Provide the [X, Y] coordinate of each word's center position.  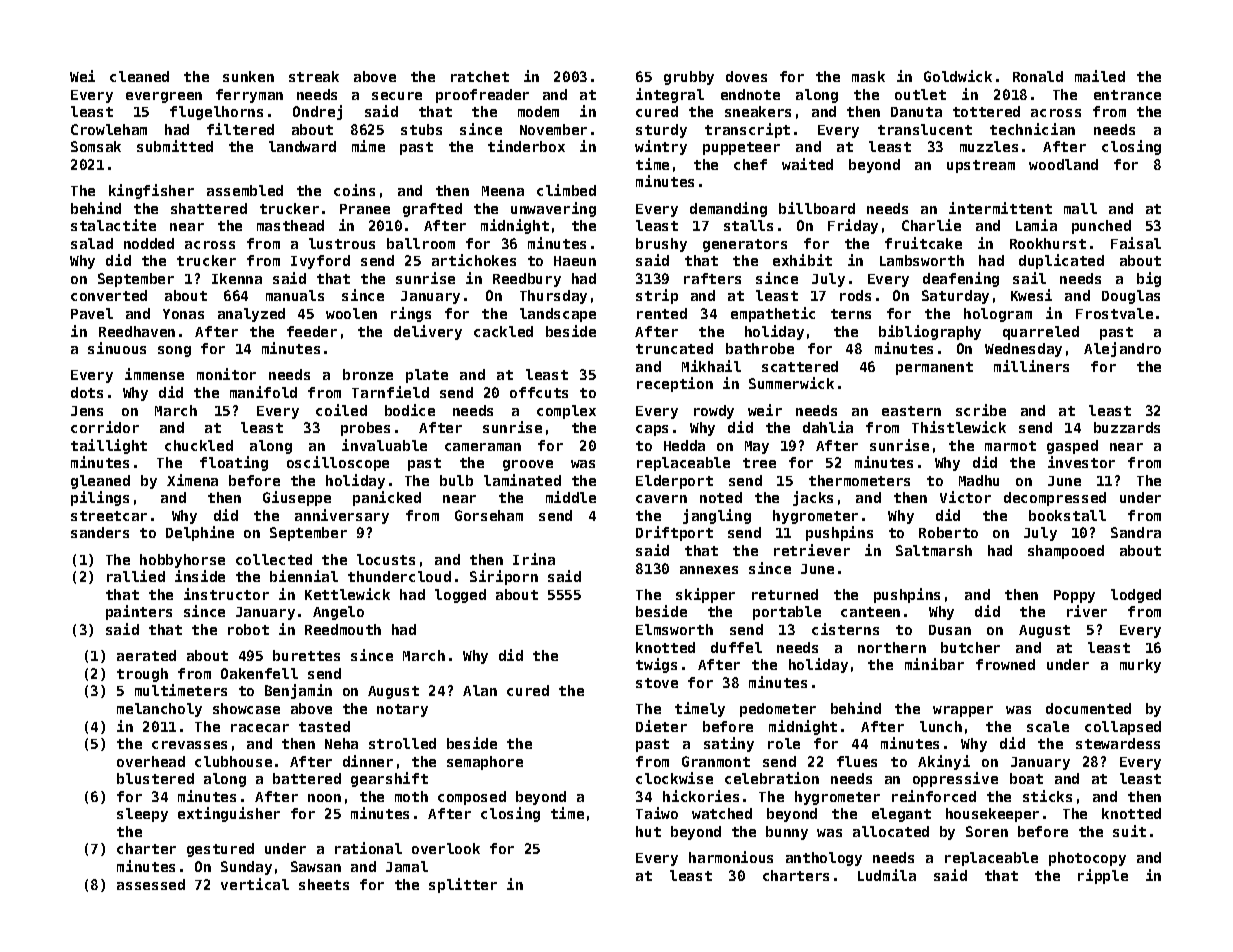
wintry [661, 147]
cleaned [139, 76]
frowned [1005, 664]
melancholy [159, 710]
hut [648, 831]
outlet [920, 94]
